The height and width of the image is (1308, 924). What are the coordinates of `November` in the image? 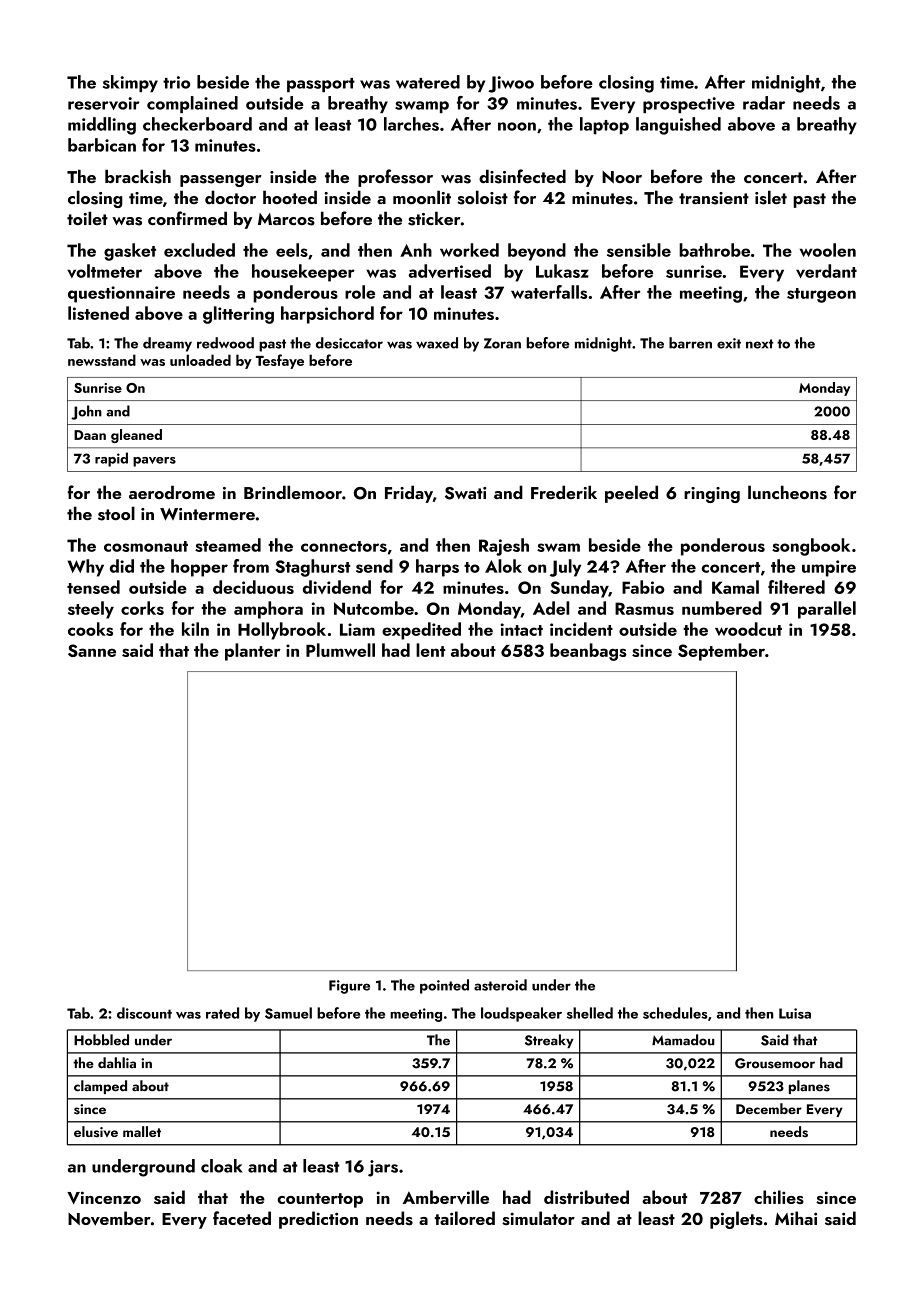 It's located at (109, 1218).
